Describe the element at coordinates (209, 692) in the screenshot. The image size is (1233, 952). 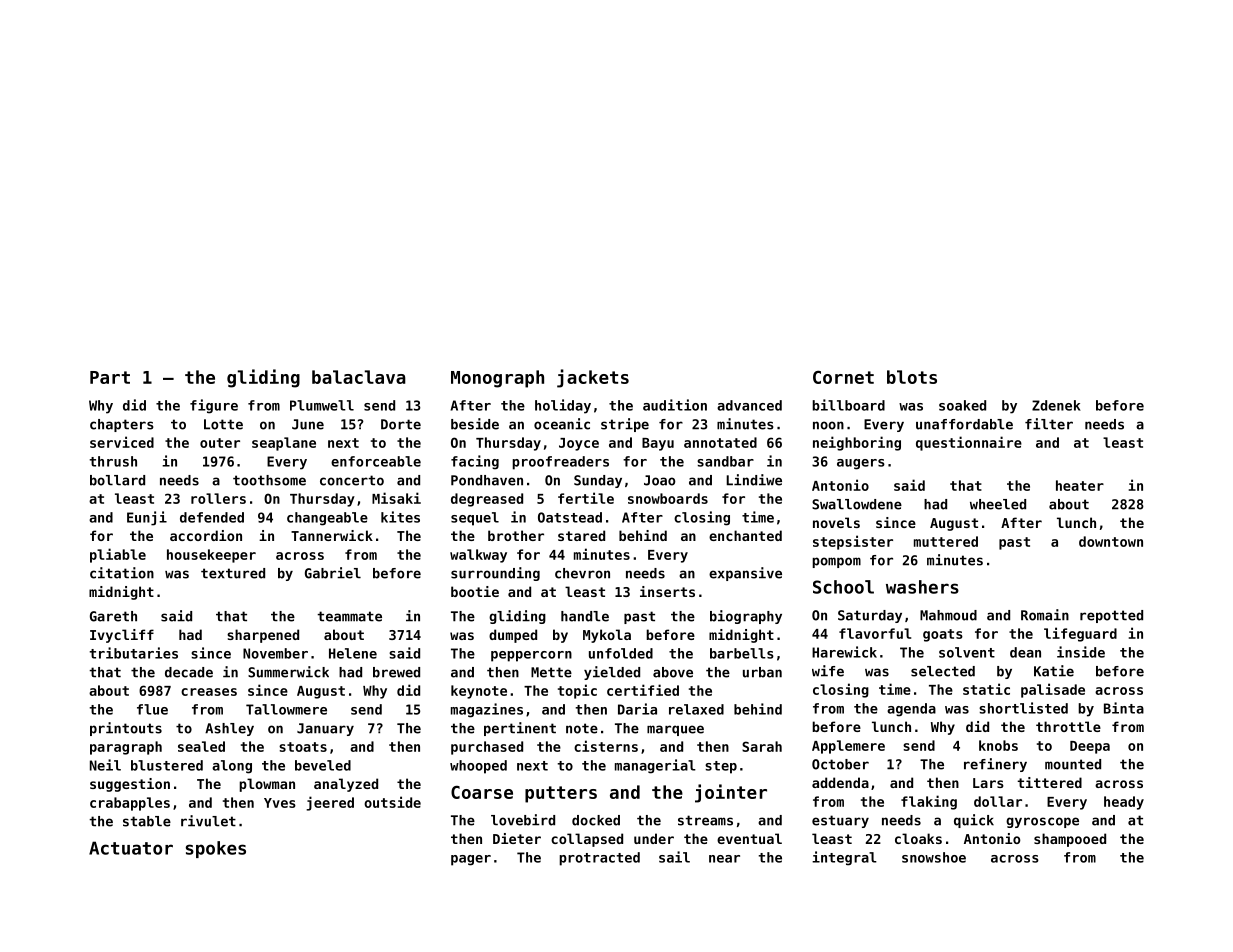
I see `creases` at that location.
